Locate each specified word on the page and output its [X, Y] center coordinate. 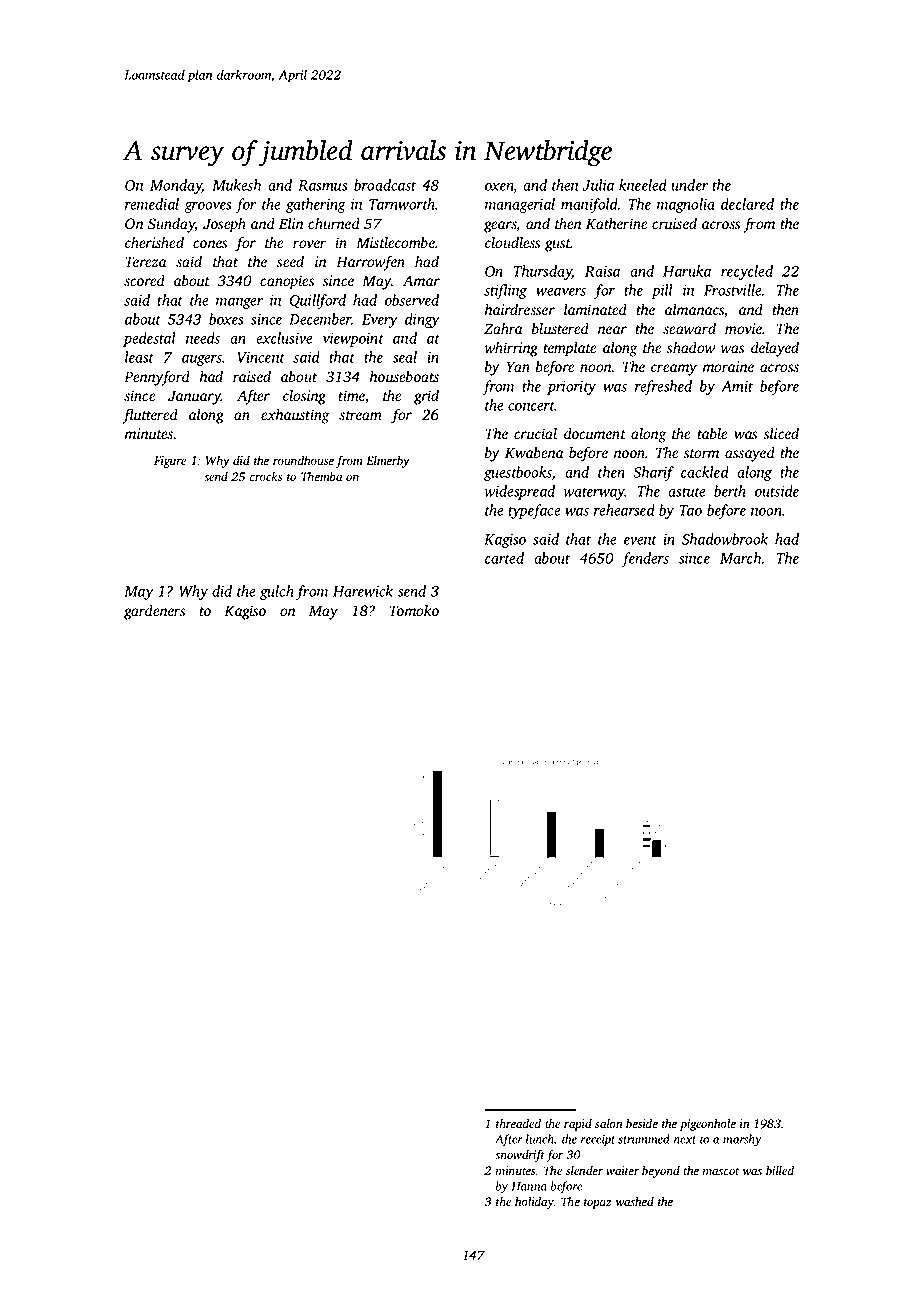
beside [642, 1124]
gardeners [155, 612]
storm [701, 454]
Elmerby [388, 461]
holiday [534, 1203]
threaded [518, 1123]
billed [780, 1171]
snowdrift [520, 1155]
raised [252, 376]
